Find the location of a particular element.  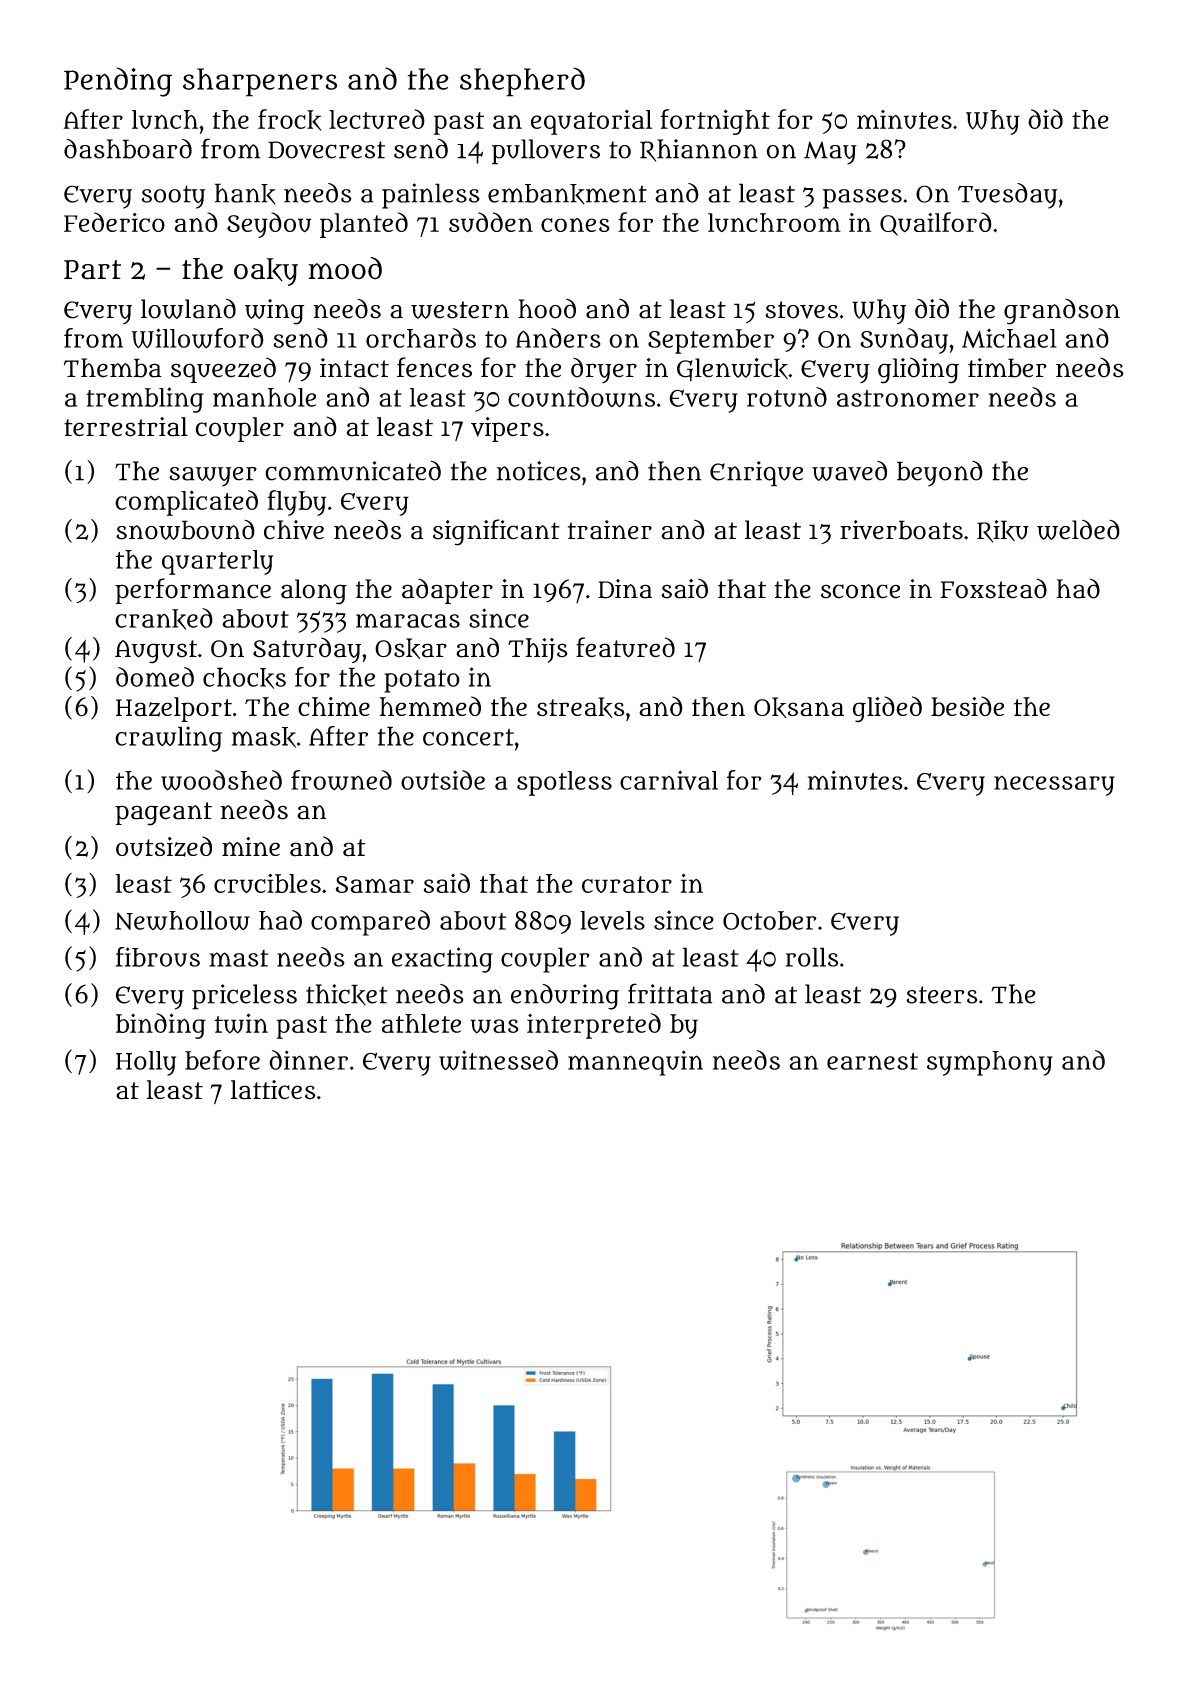

streaks is located at coordinates (581, 707).
